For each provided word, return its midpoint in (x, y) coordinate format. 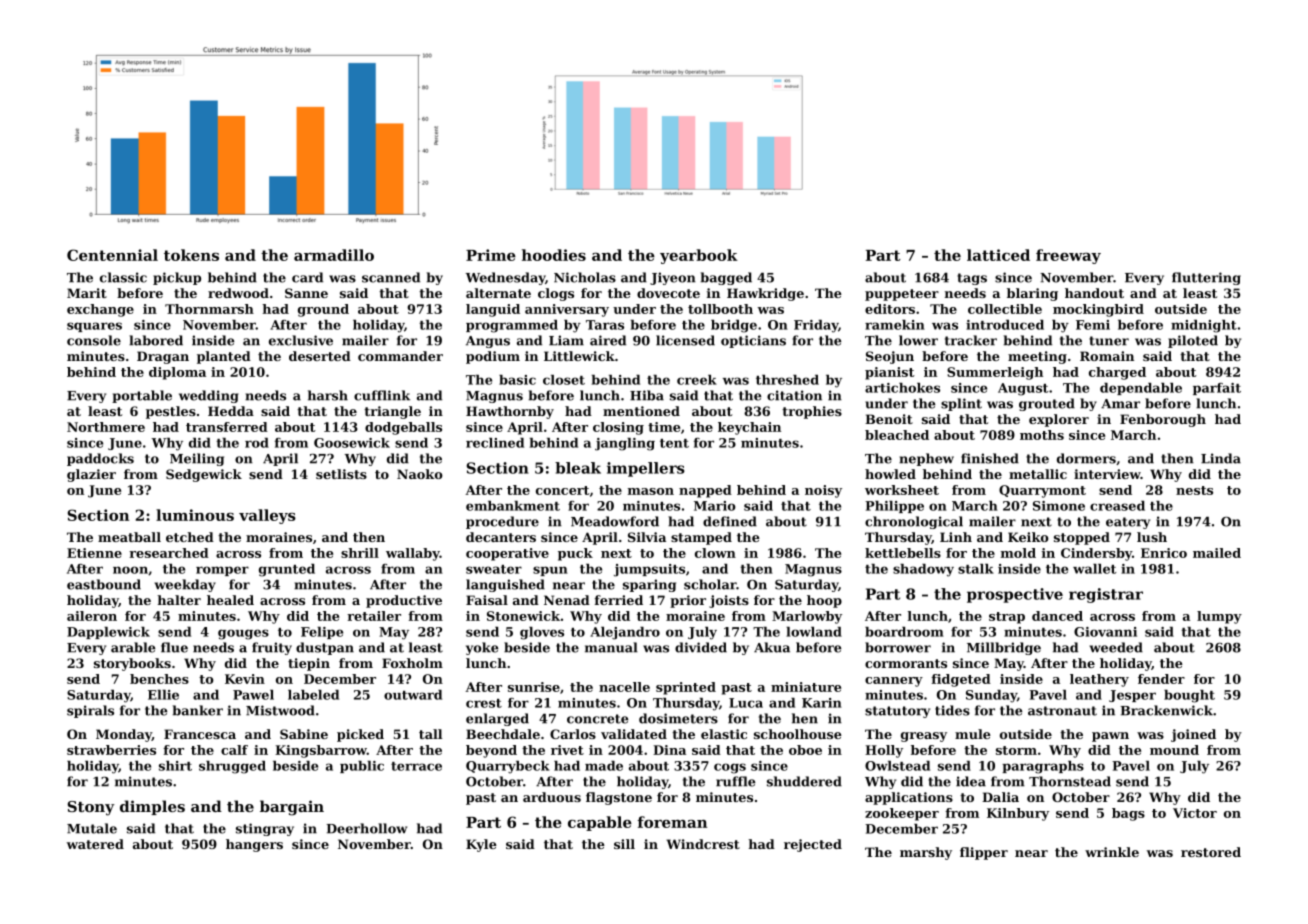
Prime (491, 255)
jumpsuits (649, 570)
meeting (1037, 357)
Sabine (304, 734)
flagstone (619, 798)
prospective (1015, 595)
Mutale (92, 828)
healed (230, 600)
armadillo (334, 255)
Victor (1195, 813)
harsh (328, 395)
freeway (1068, 256)
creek (697, 380)
